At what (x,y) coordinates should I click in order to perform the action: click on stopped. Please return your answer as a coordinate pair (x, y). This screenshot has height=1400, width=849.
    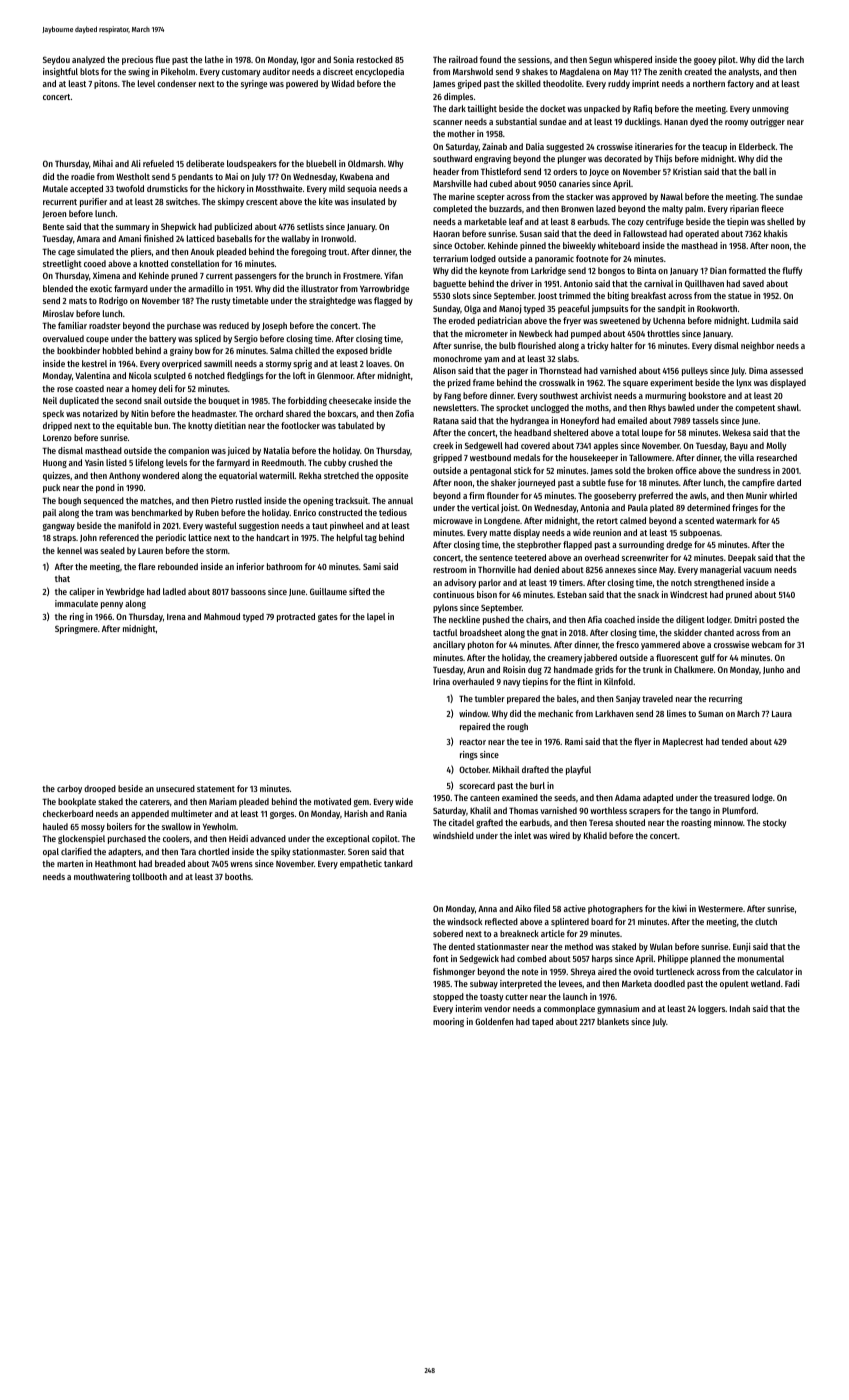
    Looking at the image, I should click on (448, 997).
